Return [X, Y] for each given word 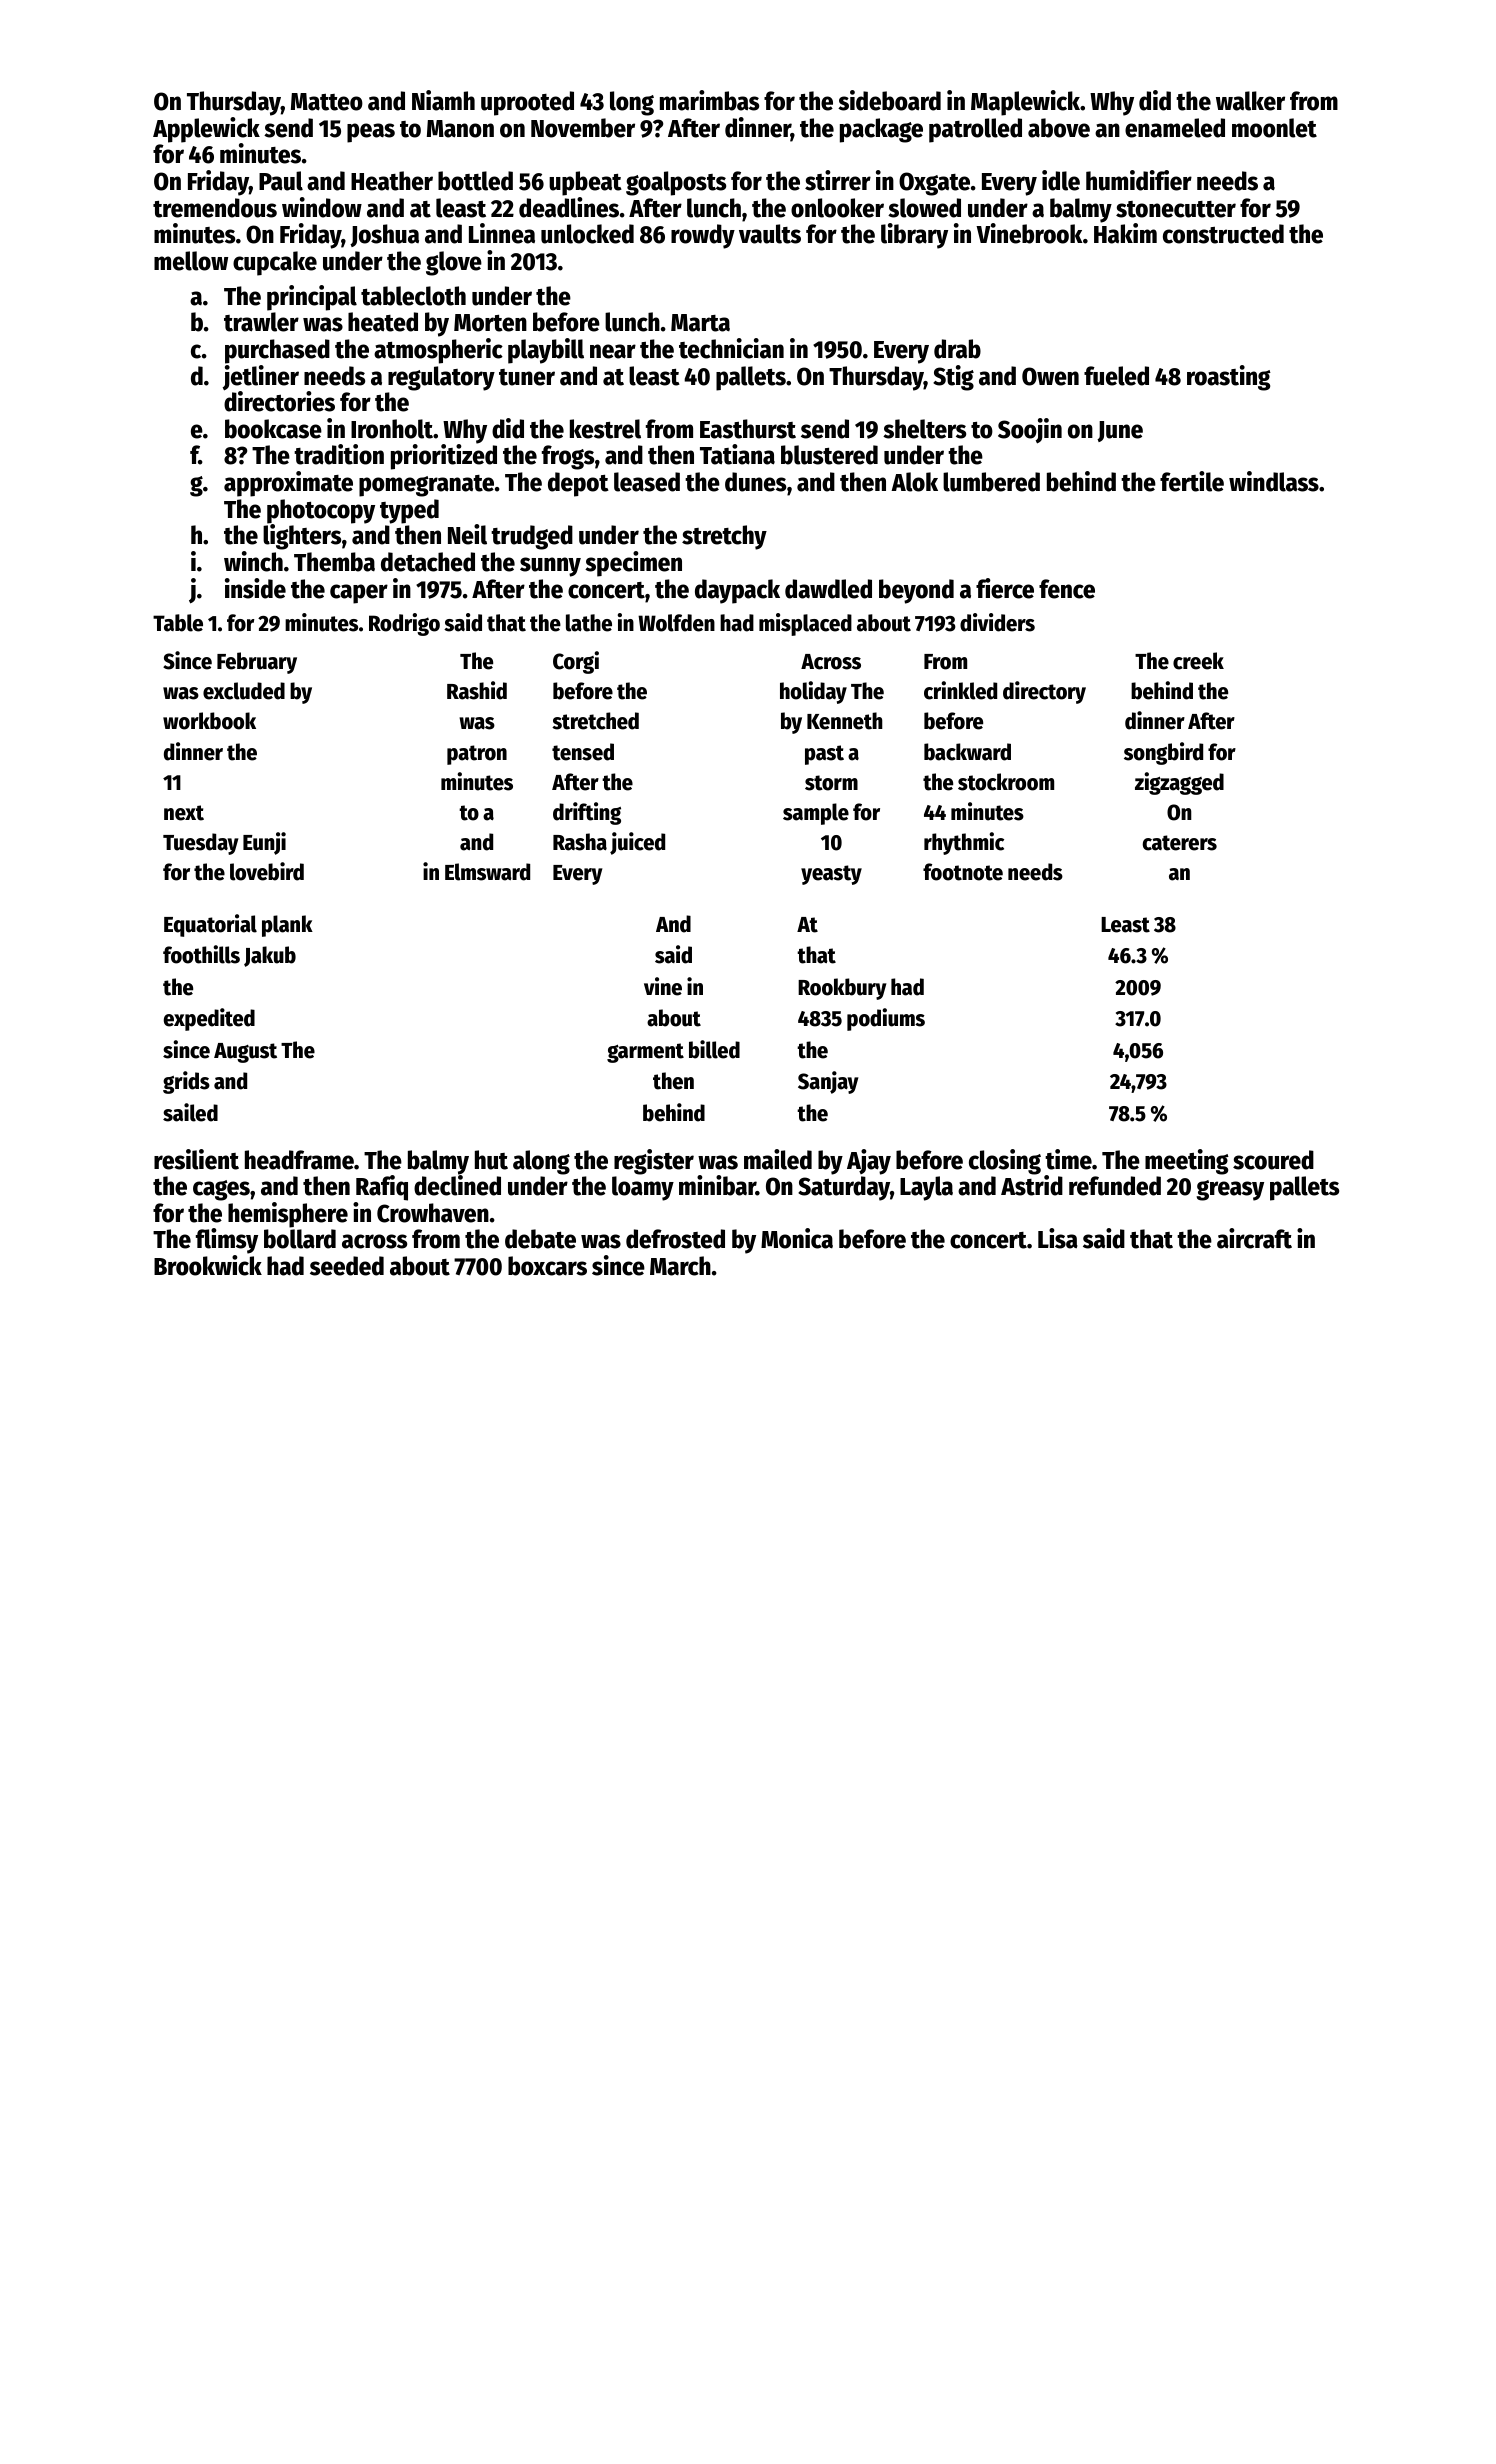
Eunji [264, 843]
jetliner [261, 378]
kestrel [605, 429]
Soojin [1030, 431]
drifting [587, 813]
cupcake [275, 263]
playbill [546, 351]
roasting [1229, 378]
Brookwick [208, 1265]
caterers [1180, 843]
